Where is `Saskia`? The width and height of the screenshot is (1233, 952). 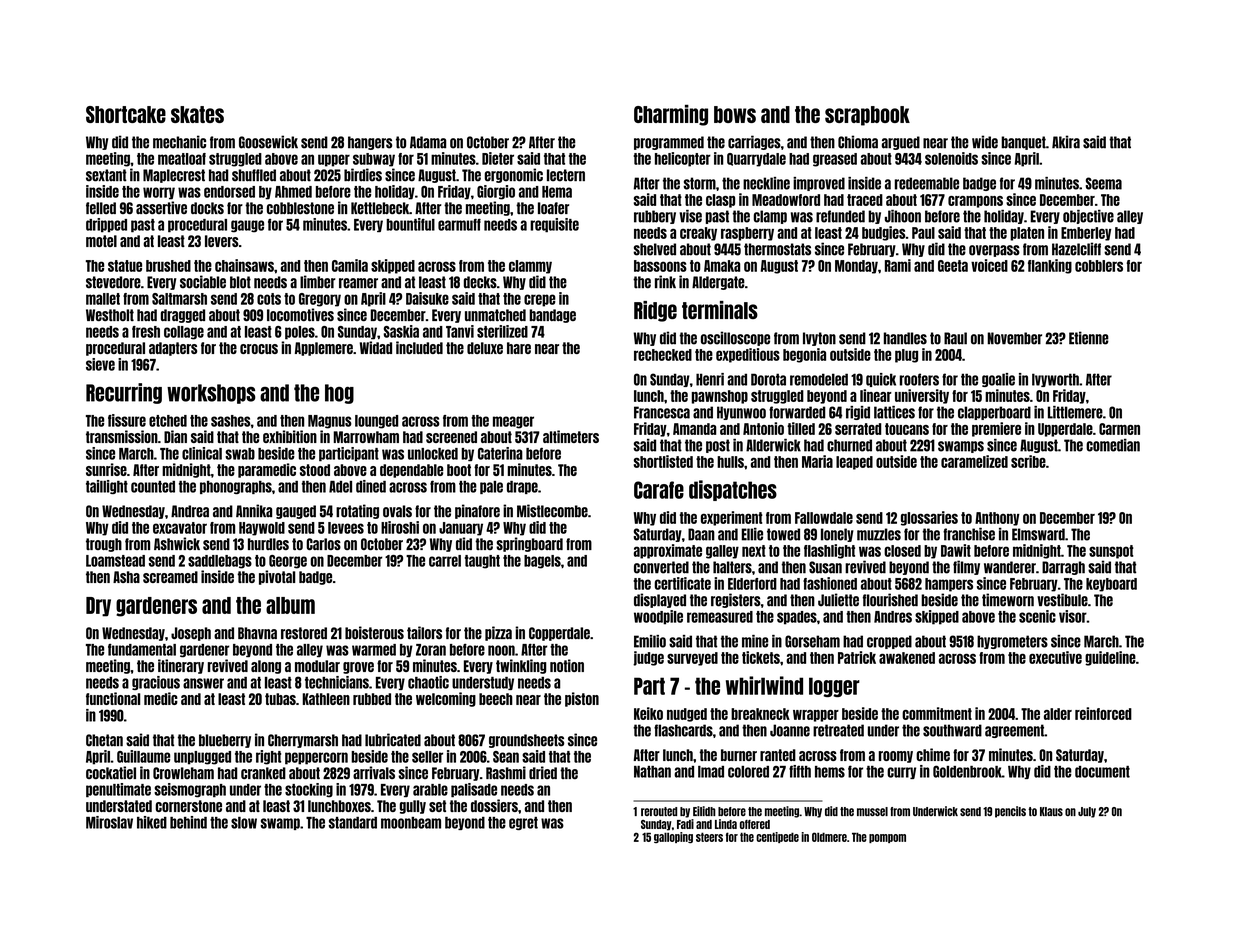 Saskia is located at coordinates (401, 331).
